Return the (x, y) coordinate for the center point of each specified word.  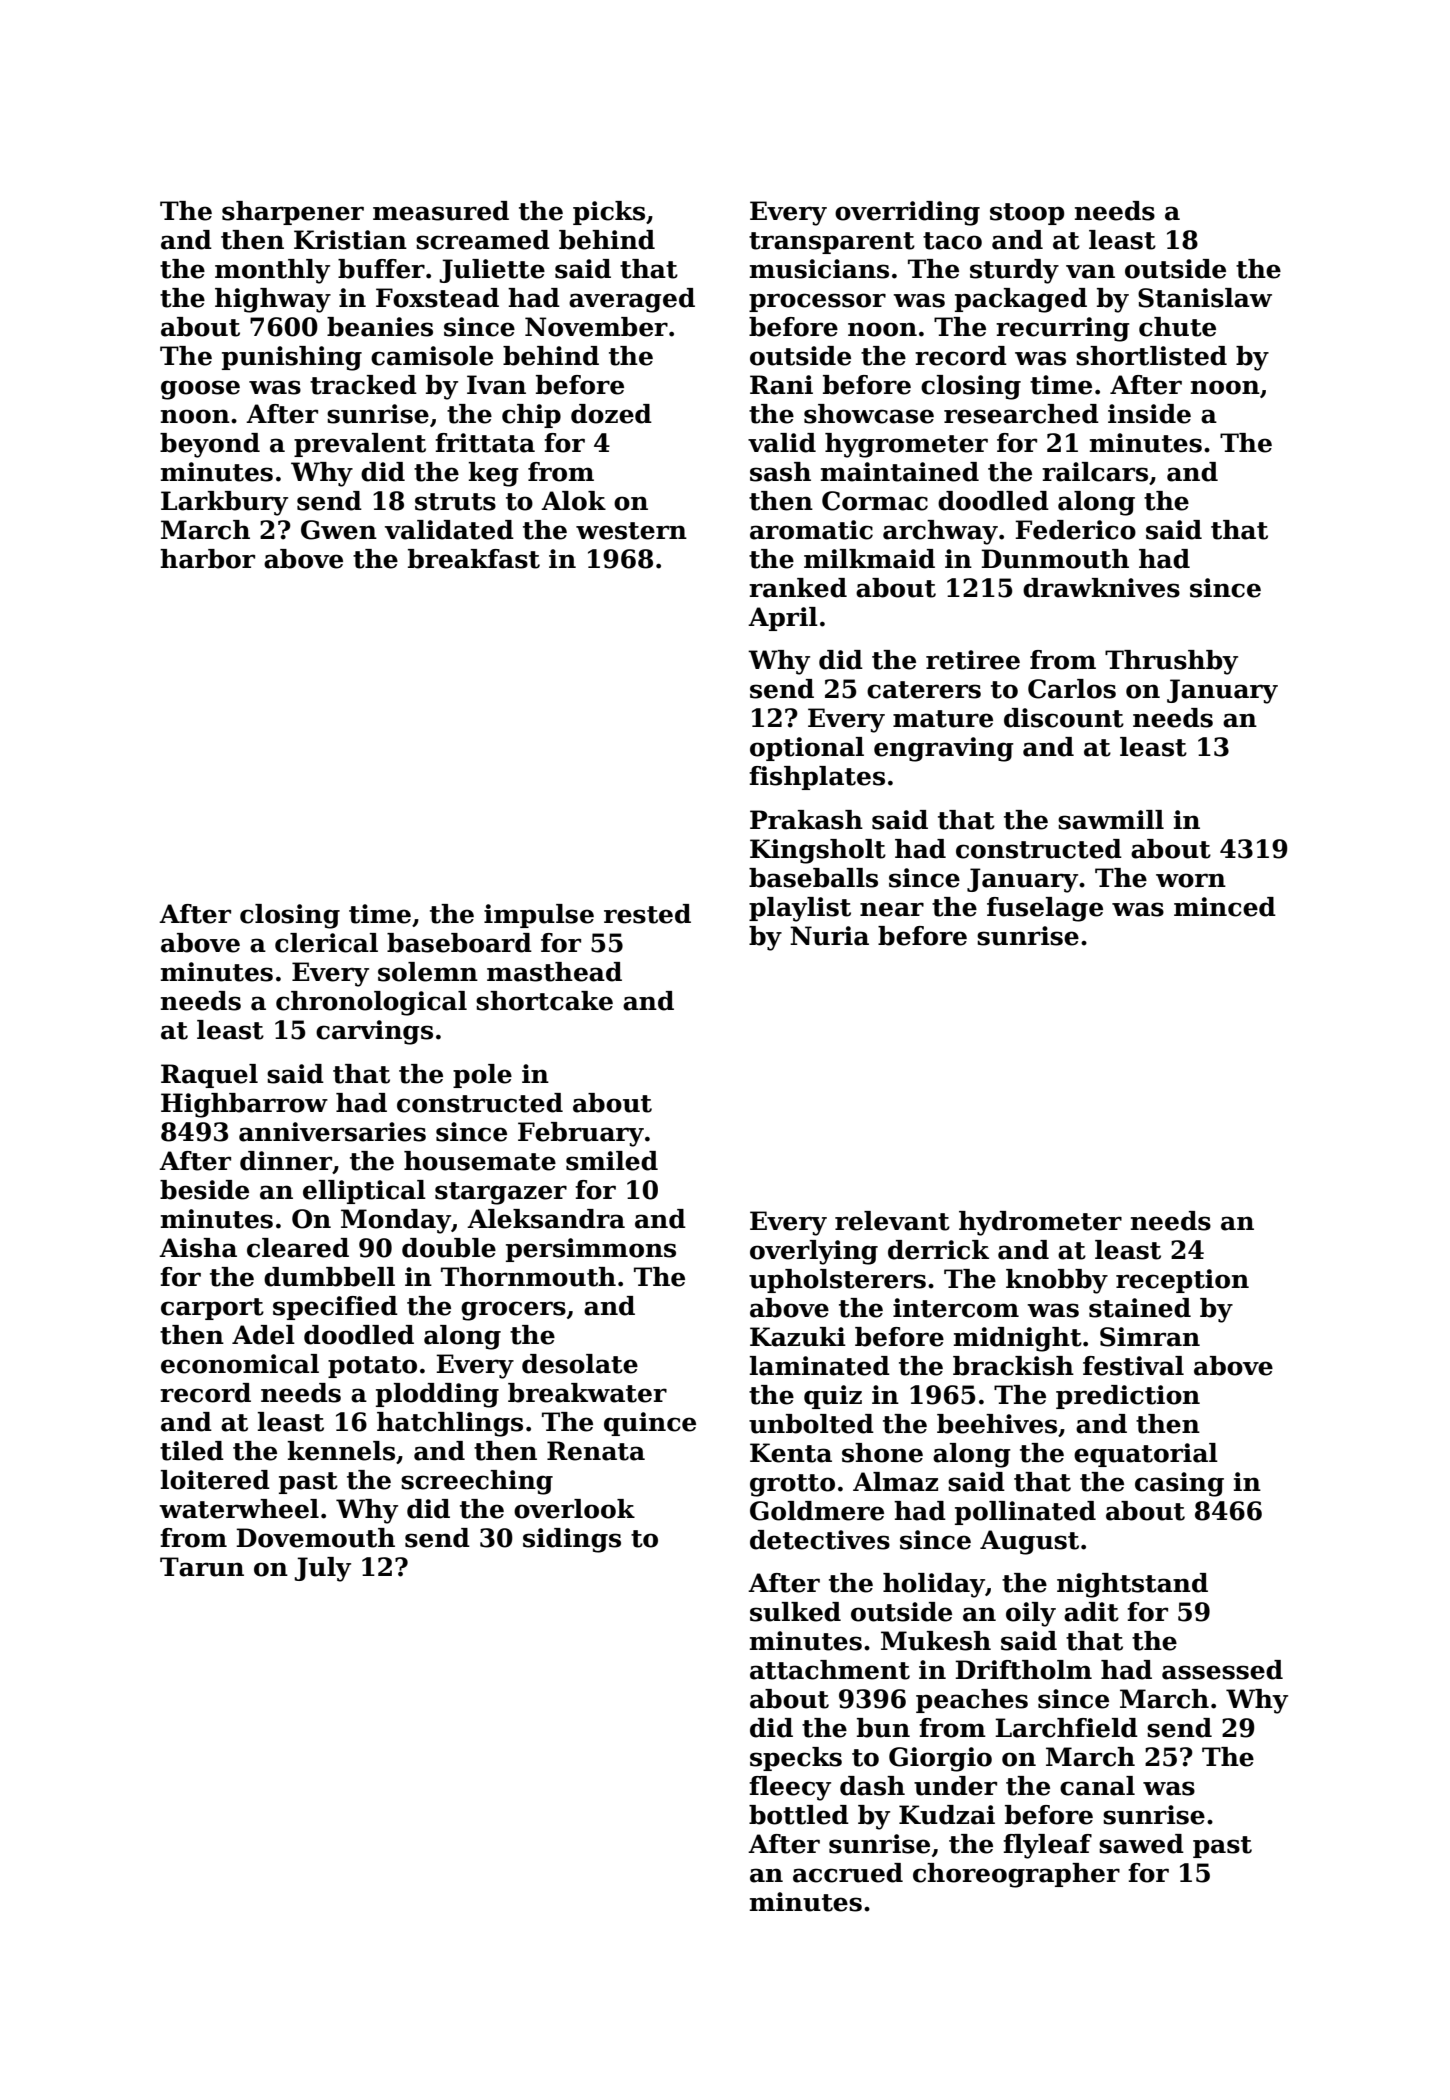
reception (1182, 1281)
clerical (326, 943)
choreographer (1016, 1875)
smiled (612, 1161)
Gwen (339, 530)
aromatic (811, 530)
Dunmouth (1055, 559)
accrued (848, 1873)
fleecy (790, 1788)
